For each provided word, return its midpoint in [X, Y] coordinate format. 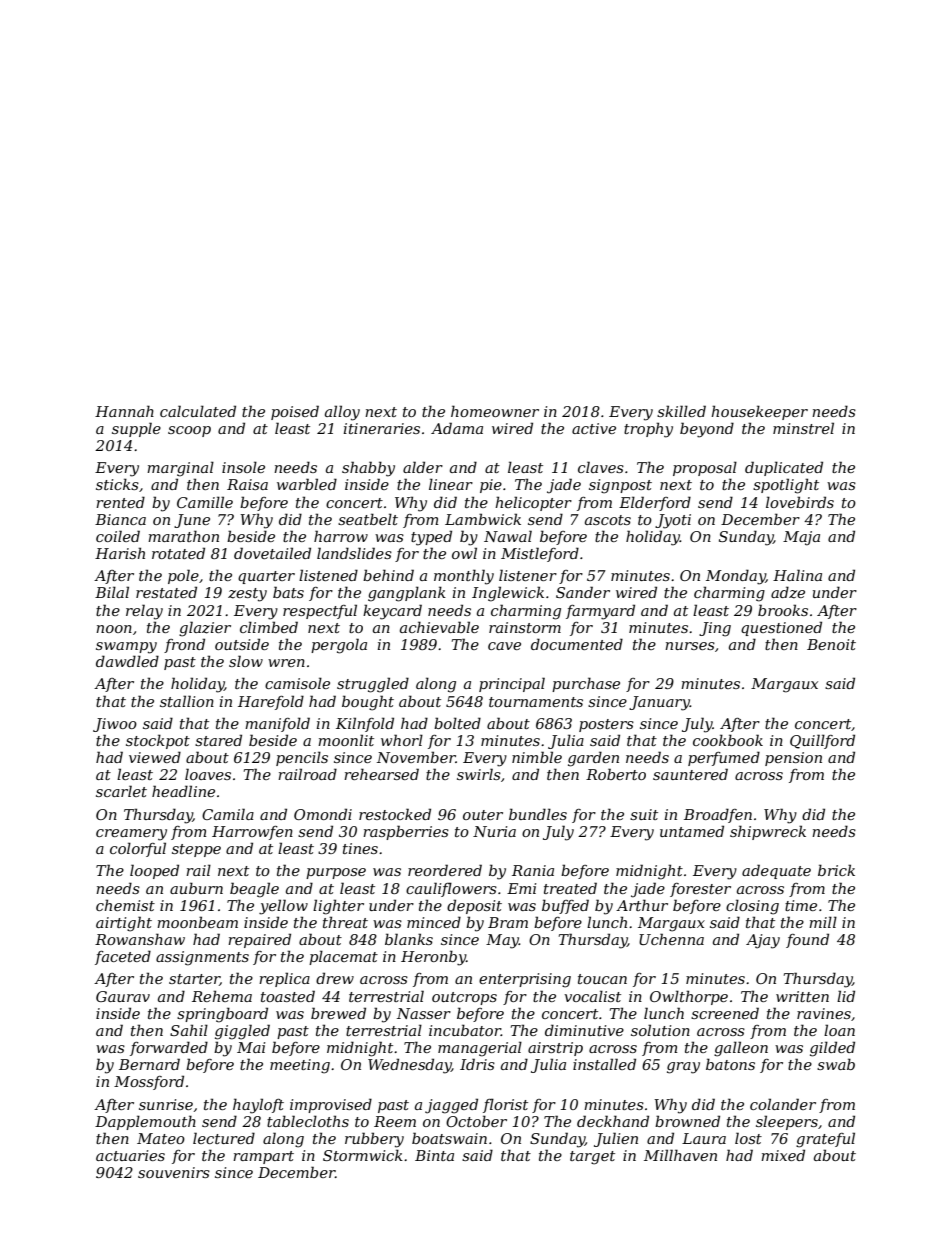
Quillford [822, 741]
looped [154, 871]
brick [836, 870]
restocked [395, 814]
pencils [302, 758]
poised [295, 412]
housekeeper [759, 412]
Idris [477, 1064]
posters [606, 725]
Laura [704, 1138]
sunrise [166, 1104]
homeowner [495, 411]
